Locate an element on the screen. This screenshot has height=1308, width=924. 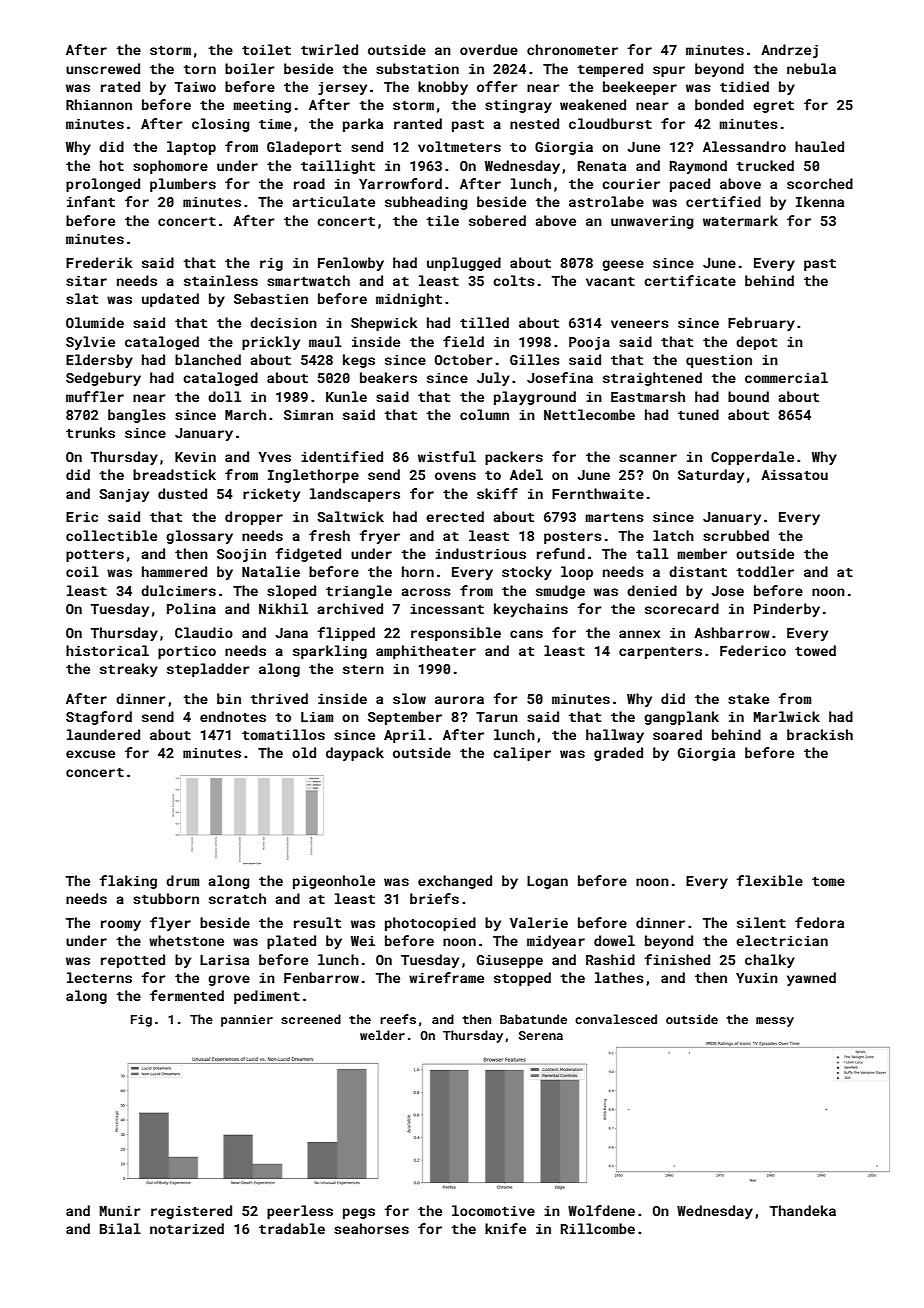
registered is located at coordinates (191, 1212).
